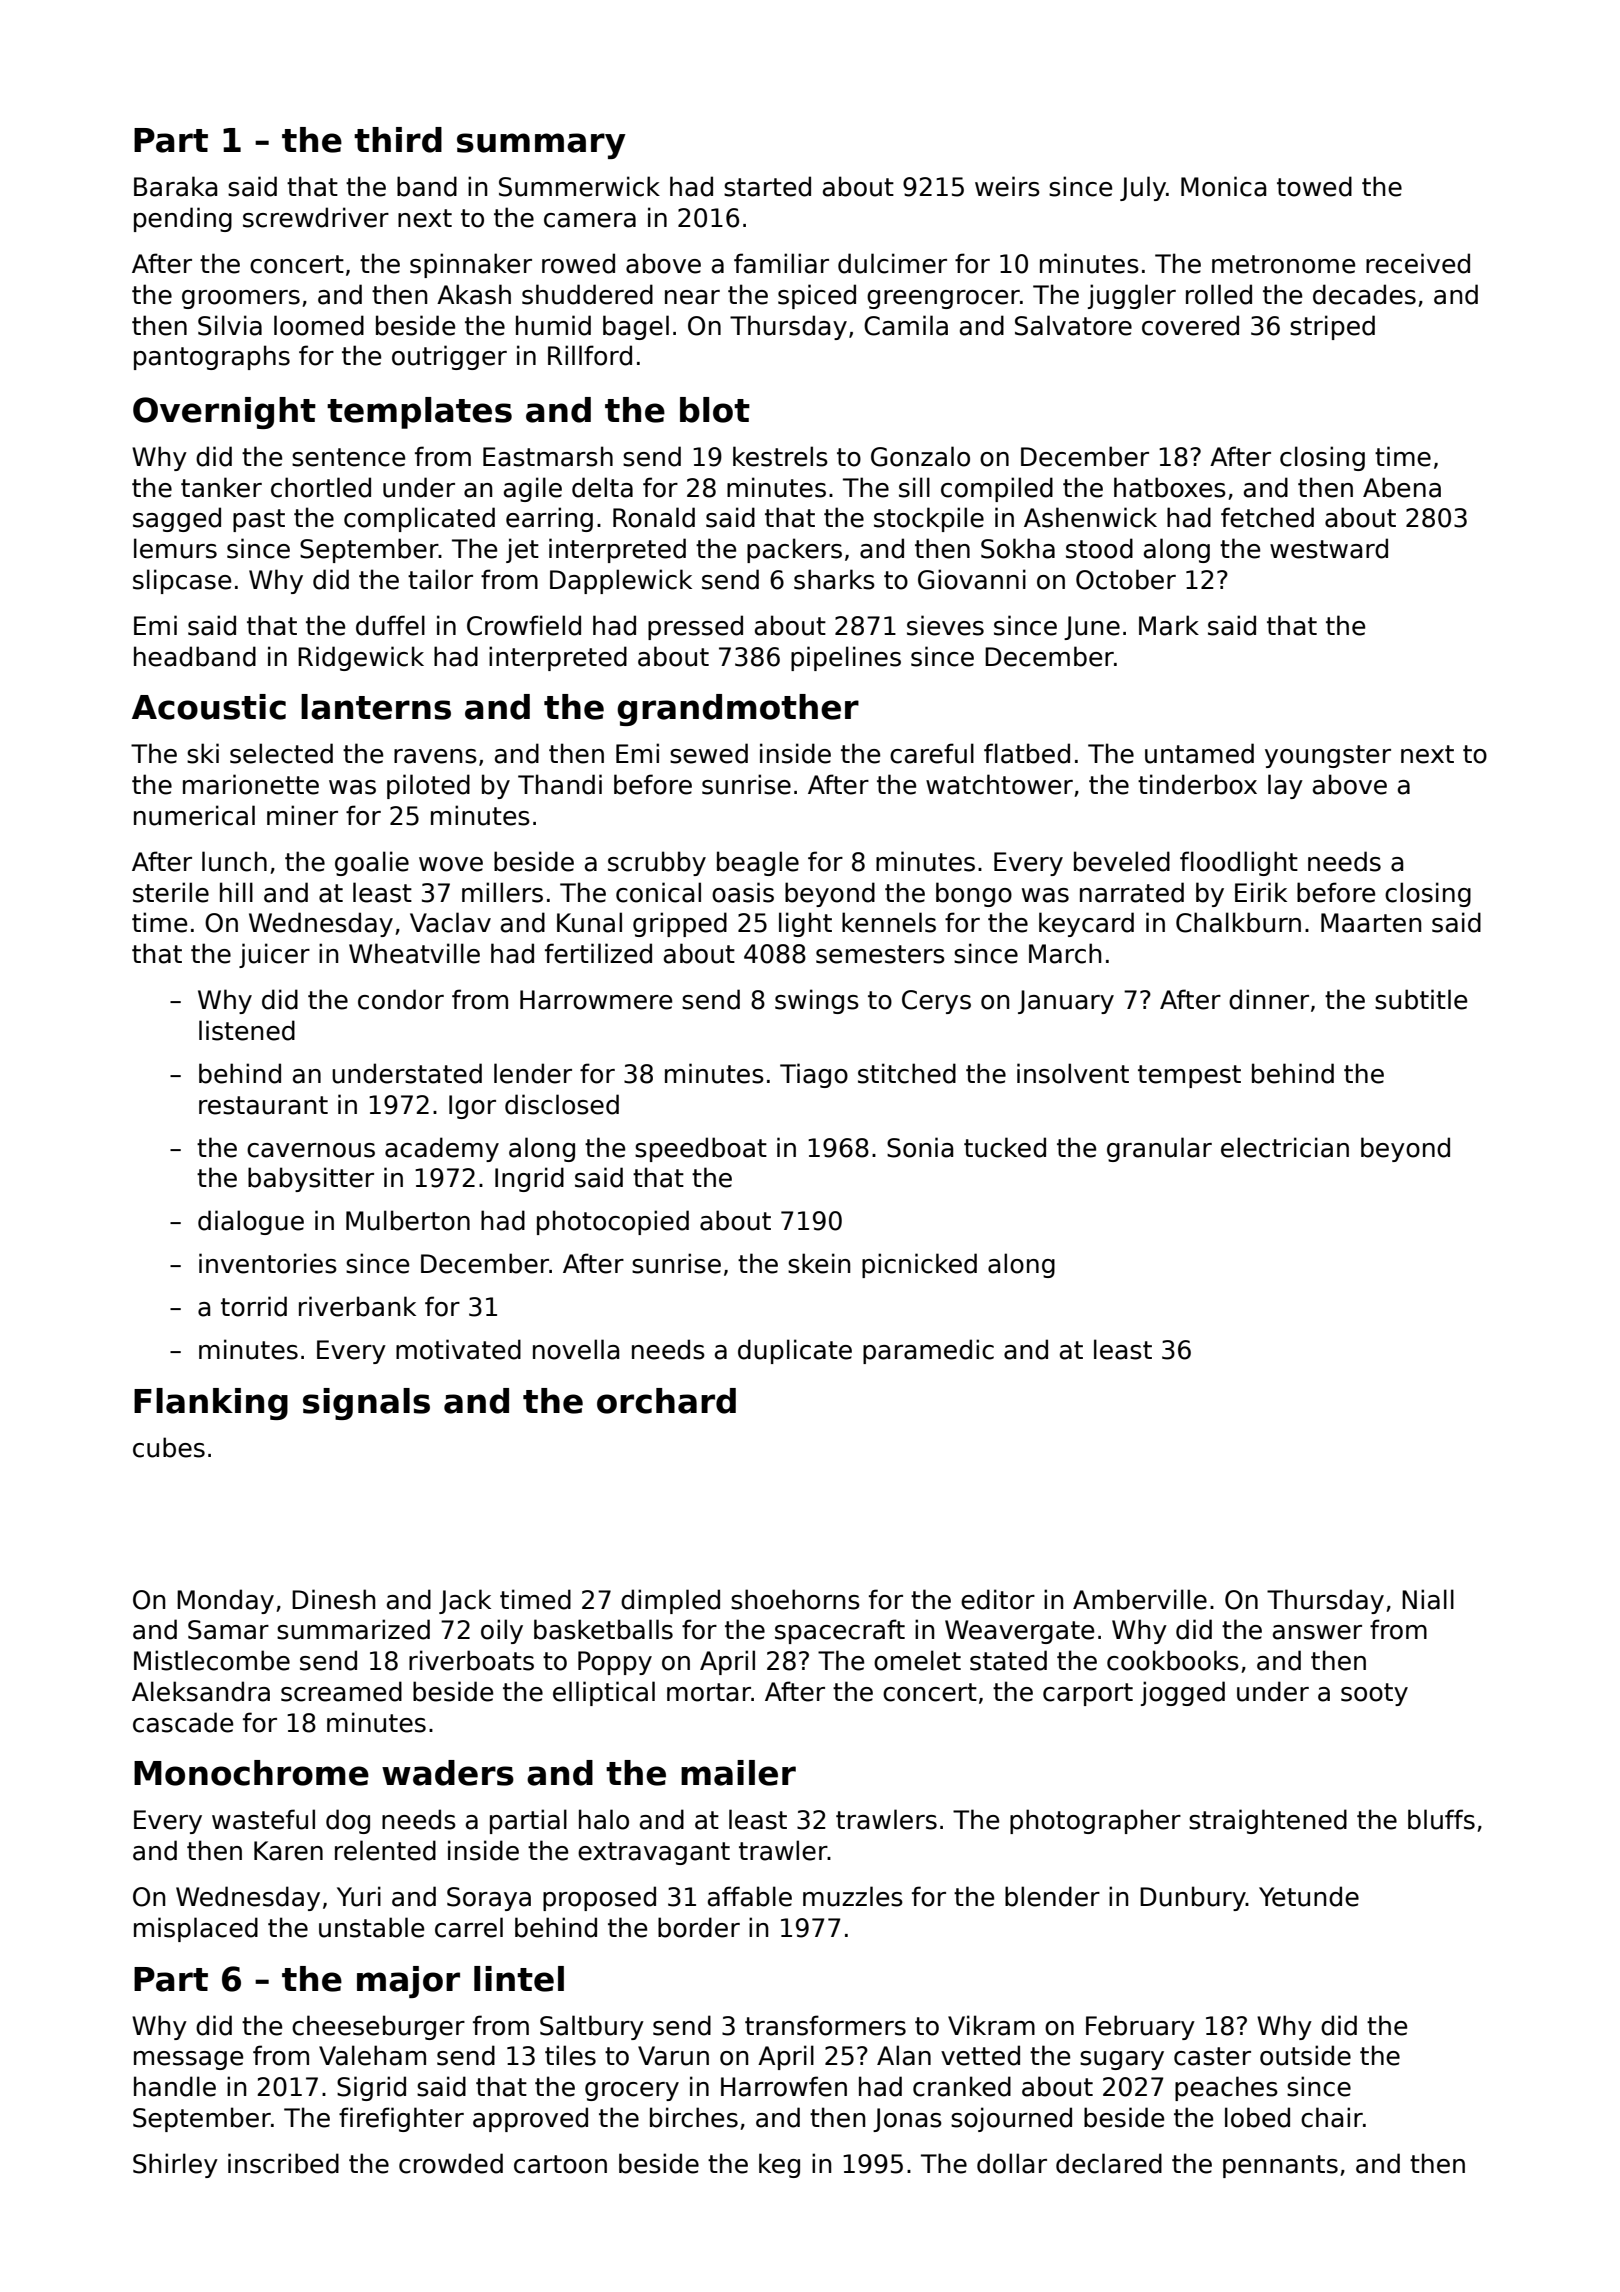 This page has width=1620, height=2292. Describe the element at coordinates (695, 627) in the page. I see `pressed` at that location.
